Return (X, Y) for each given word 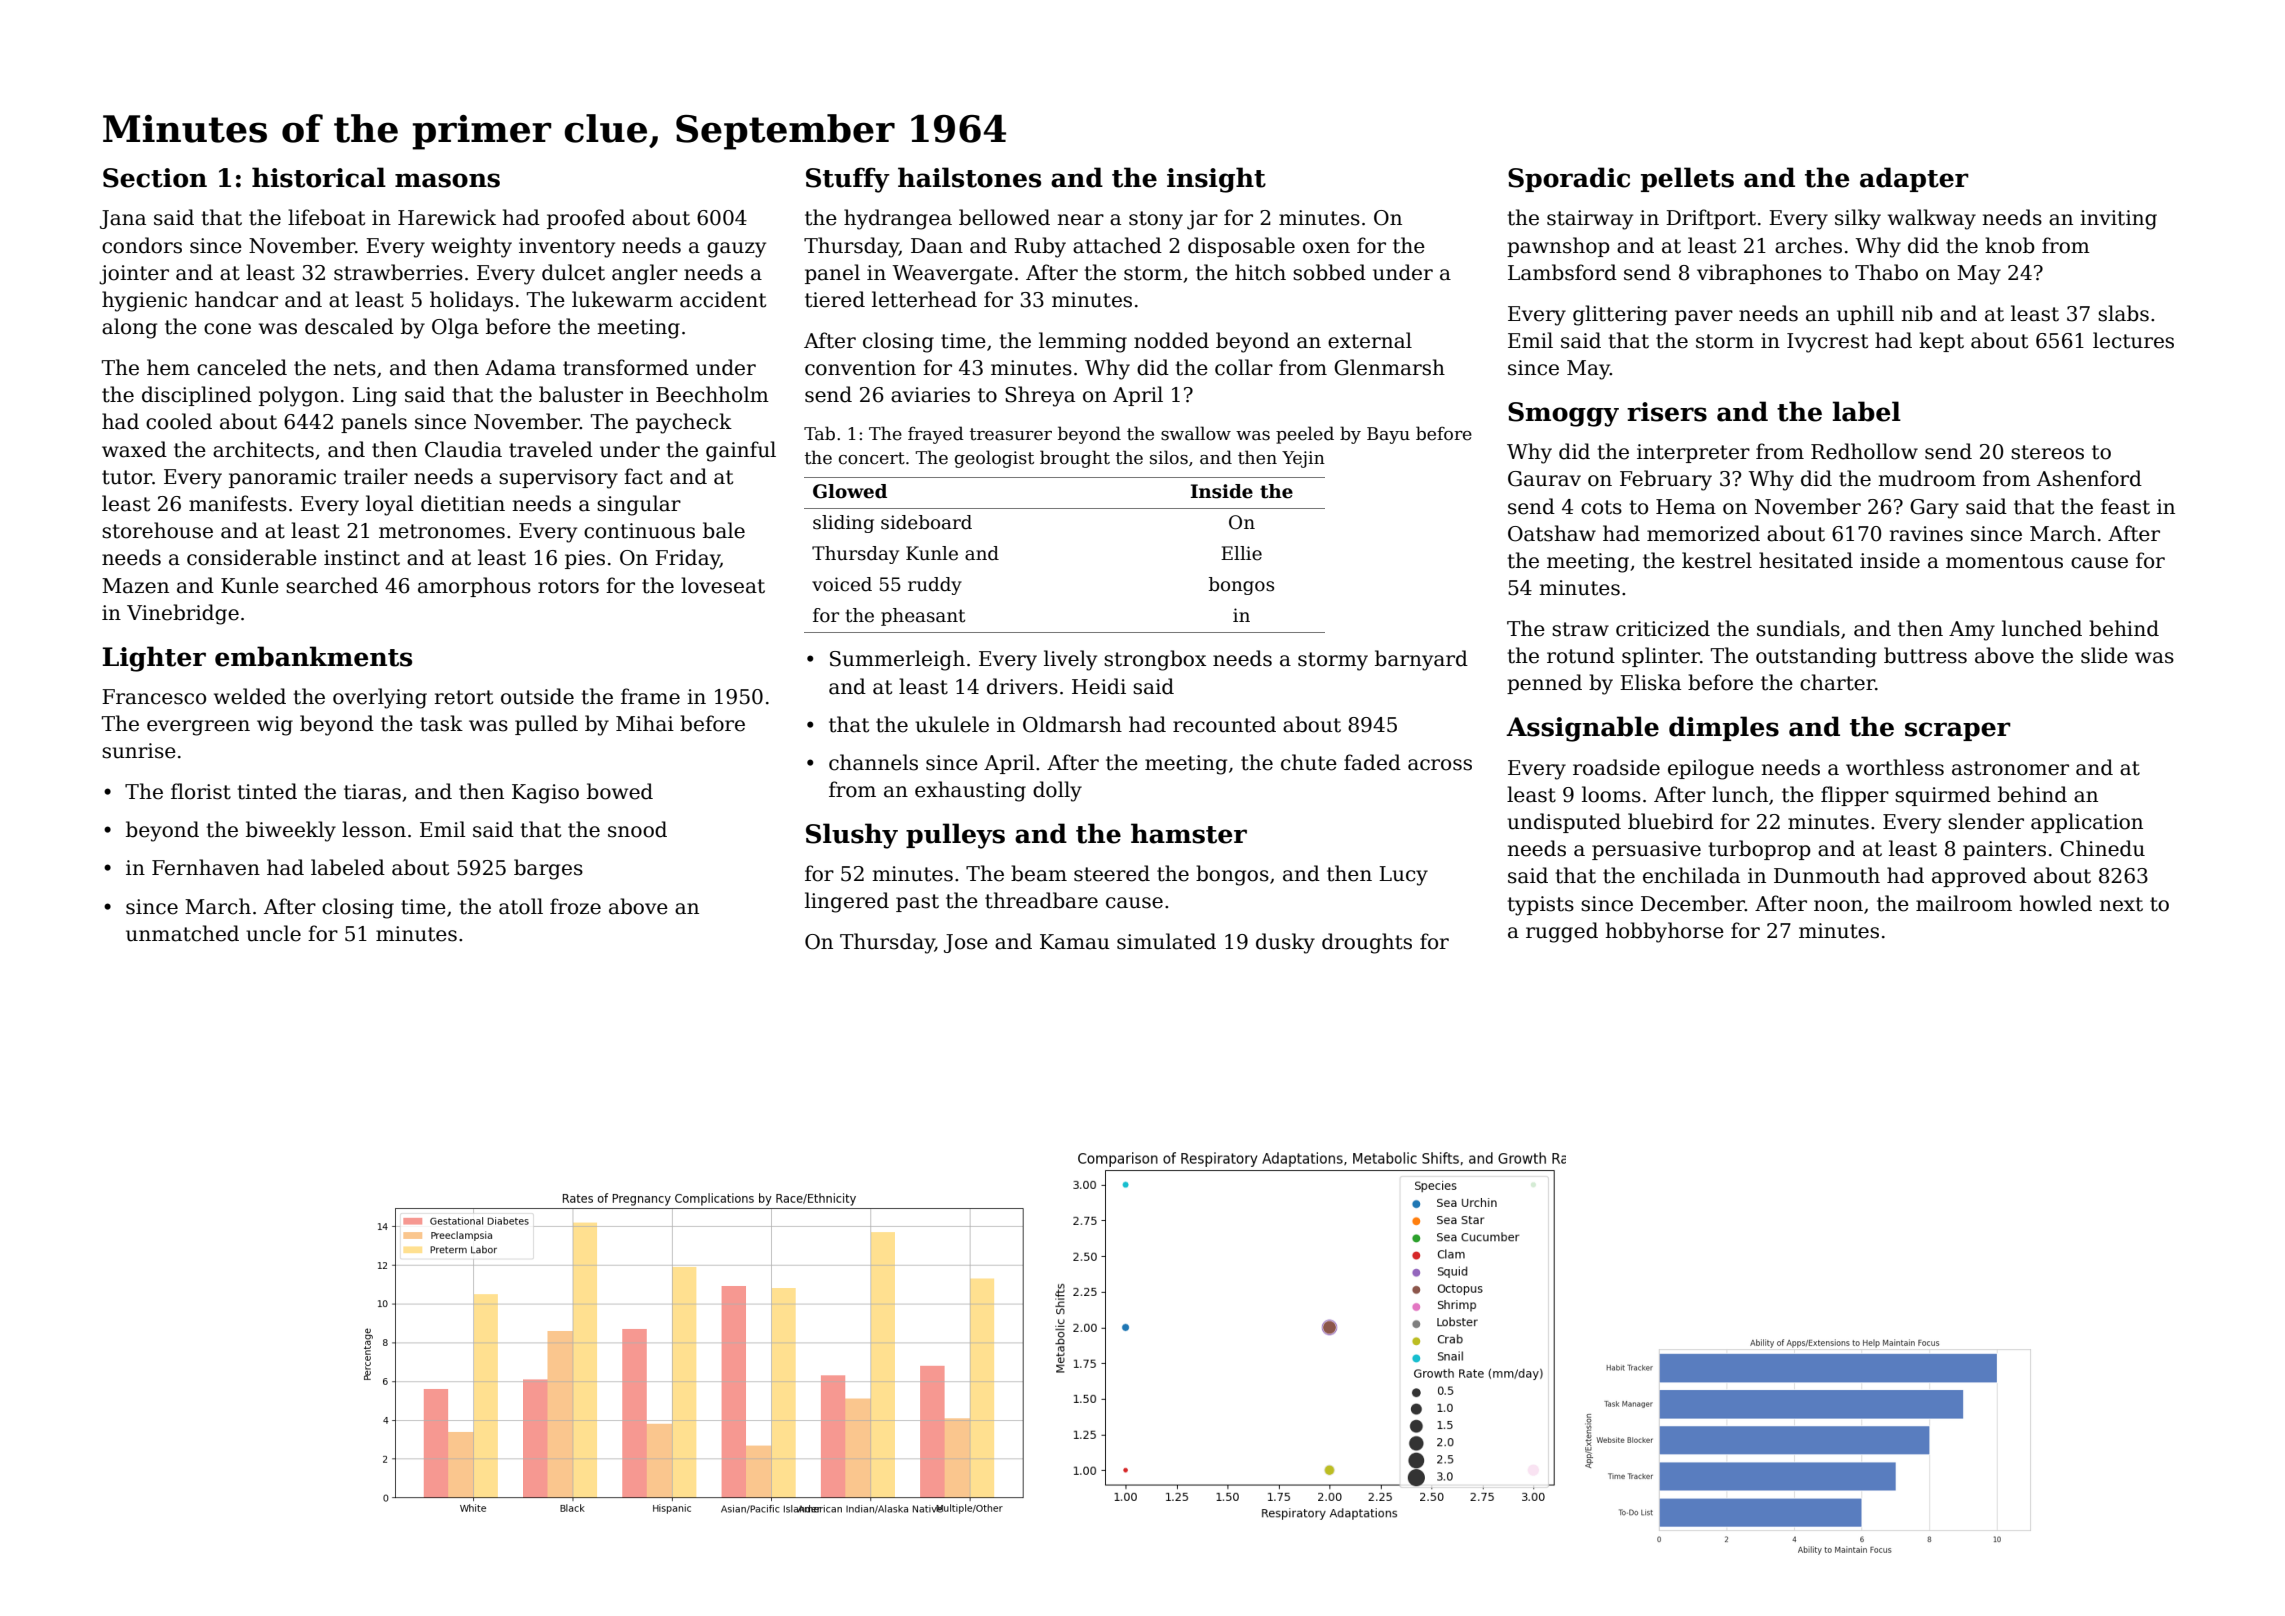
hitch (1260, 272)
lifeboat (326, 217)
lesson (374, 829)
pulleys (955, 836)
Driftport (1711, 219)
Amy (1972, 631)
